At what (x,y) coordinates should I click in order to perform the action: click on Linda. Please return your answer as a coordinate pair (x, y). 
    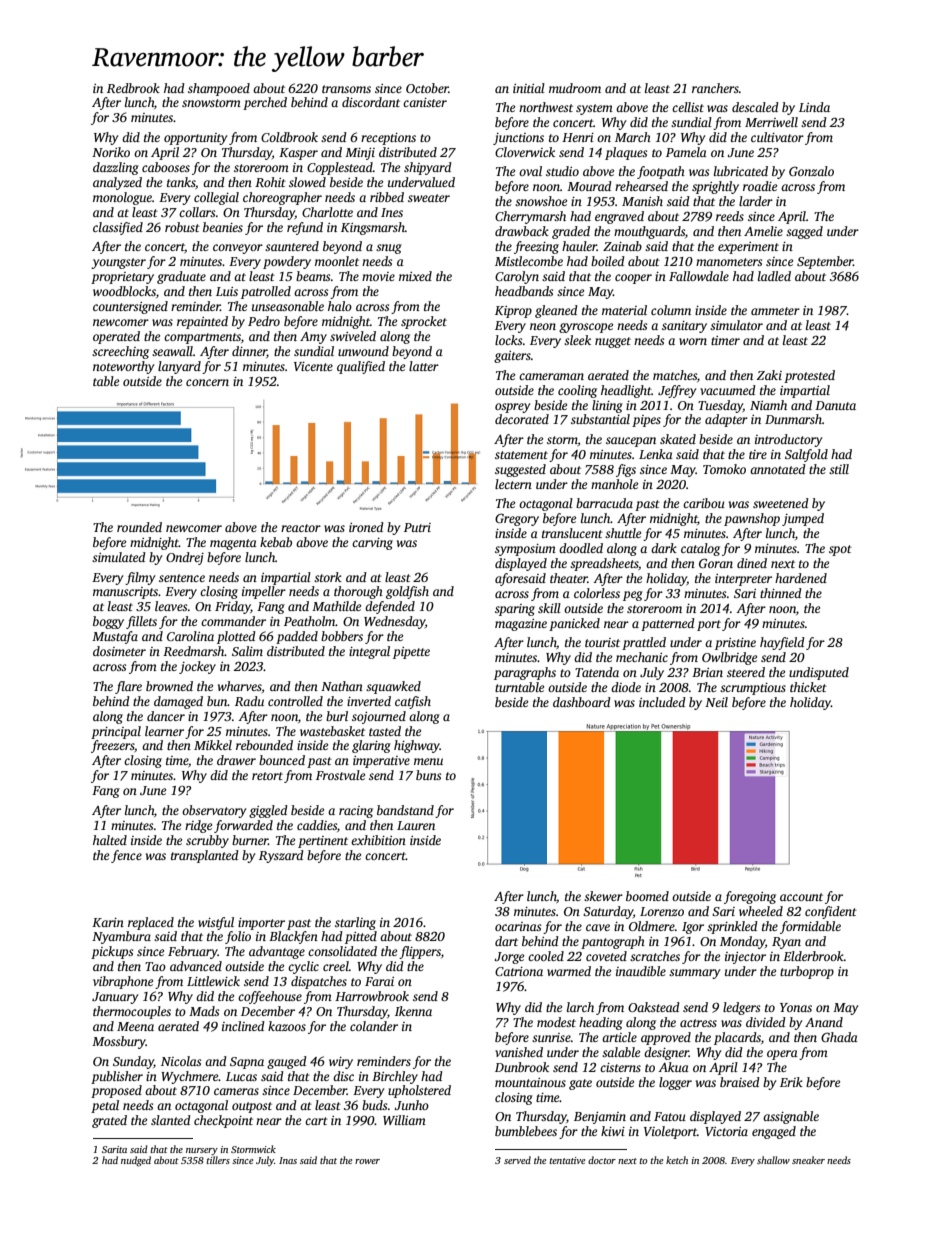
    Looking at the image, I should click on (814, 107).
